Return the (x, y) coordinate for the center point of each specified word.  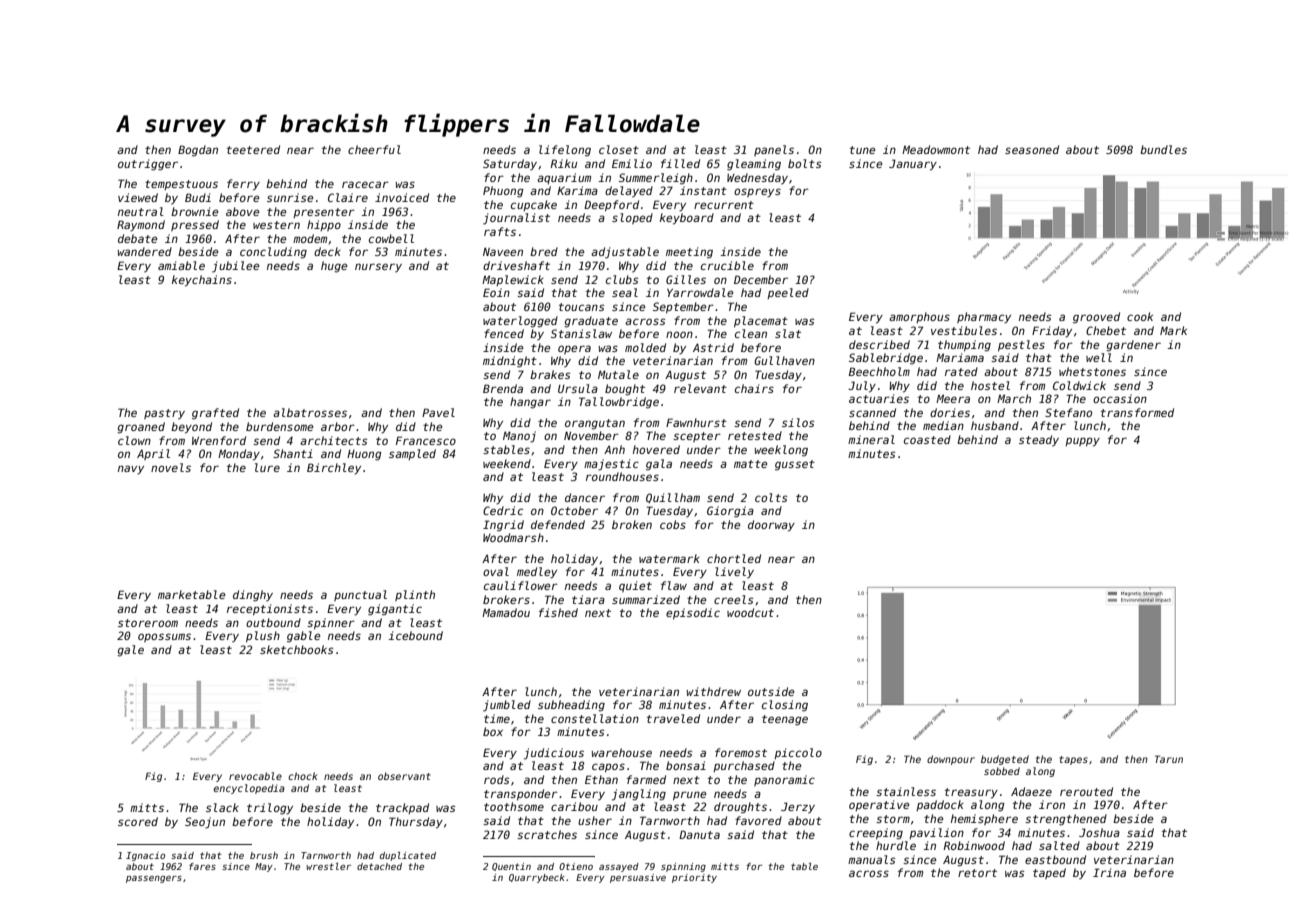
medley (537, 573)
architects (334, 440)
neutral (141, 211)
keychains (202, 281)
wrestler (328, 866)
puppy (1082, 442)
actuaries (879, 398)
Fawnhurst (696, 422)
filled (680, 163)
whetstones (1092, 371)
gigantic (395, 610)
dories (950, 412)
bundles (1163, 149)
